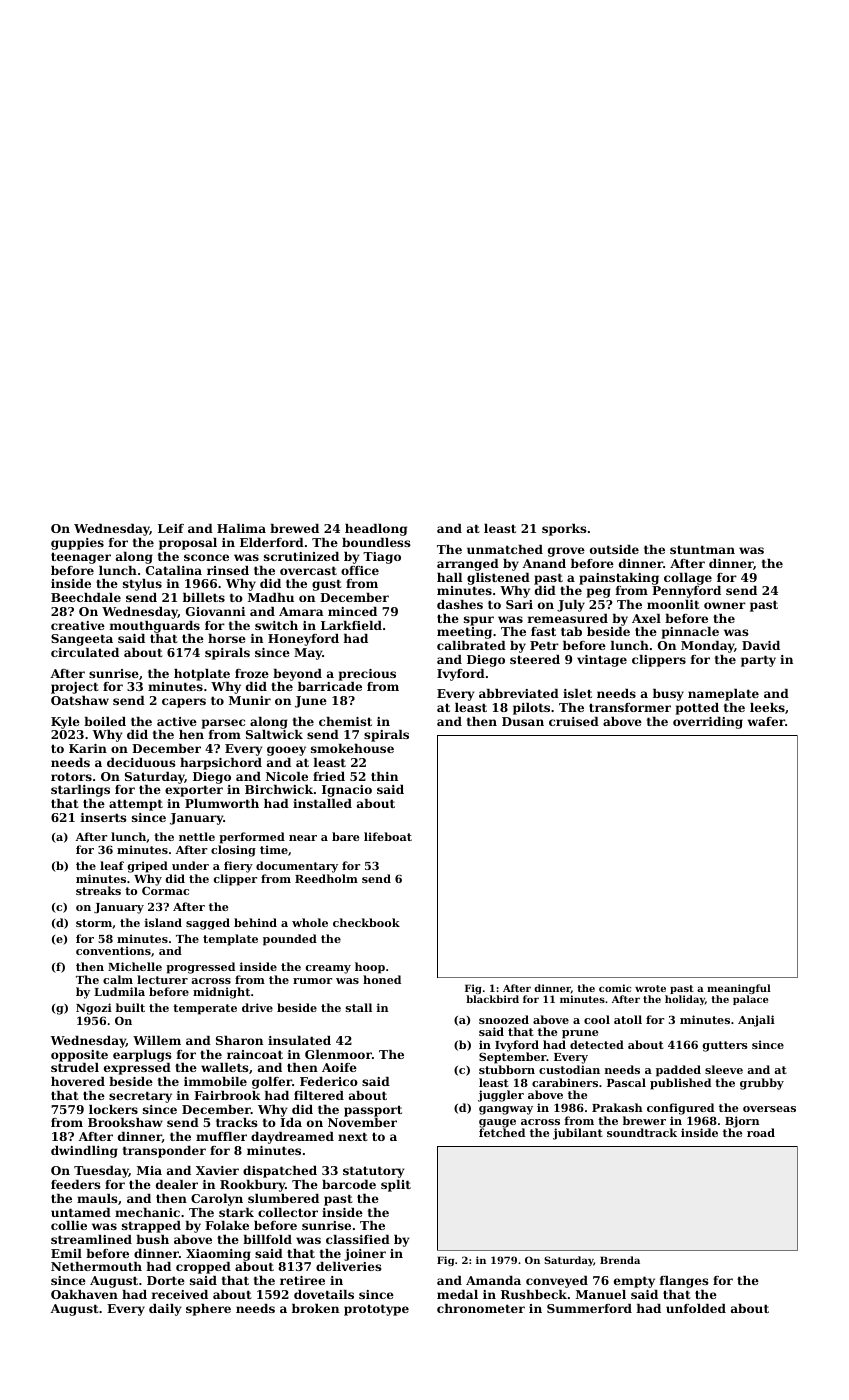 The image size is (849, 1400). I want to click on Glenmoor, so click(338, 1054).
